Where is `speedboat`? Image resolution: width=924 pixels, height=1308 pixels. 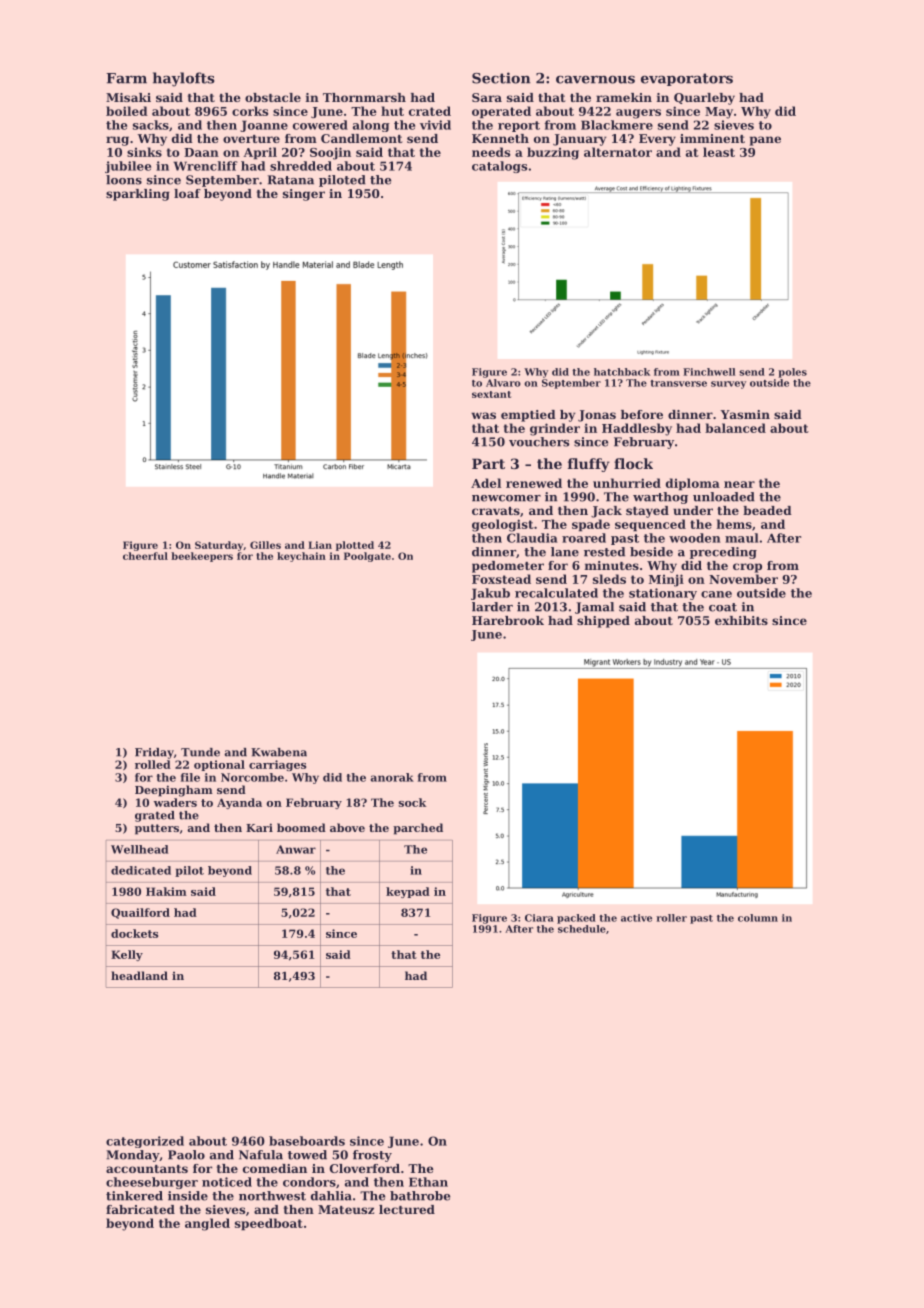 speedboat is located at coordinates (269, 1224).
